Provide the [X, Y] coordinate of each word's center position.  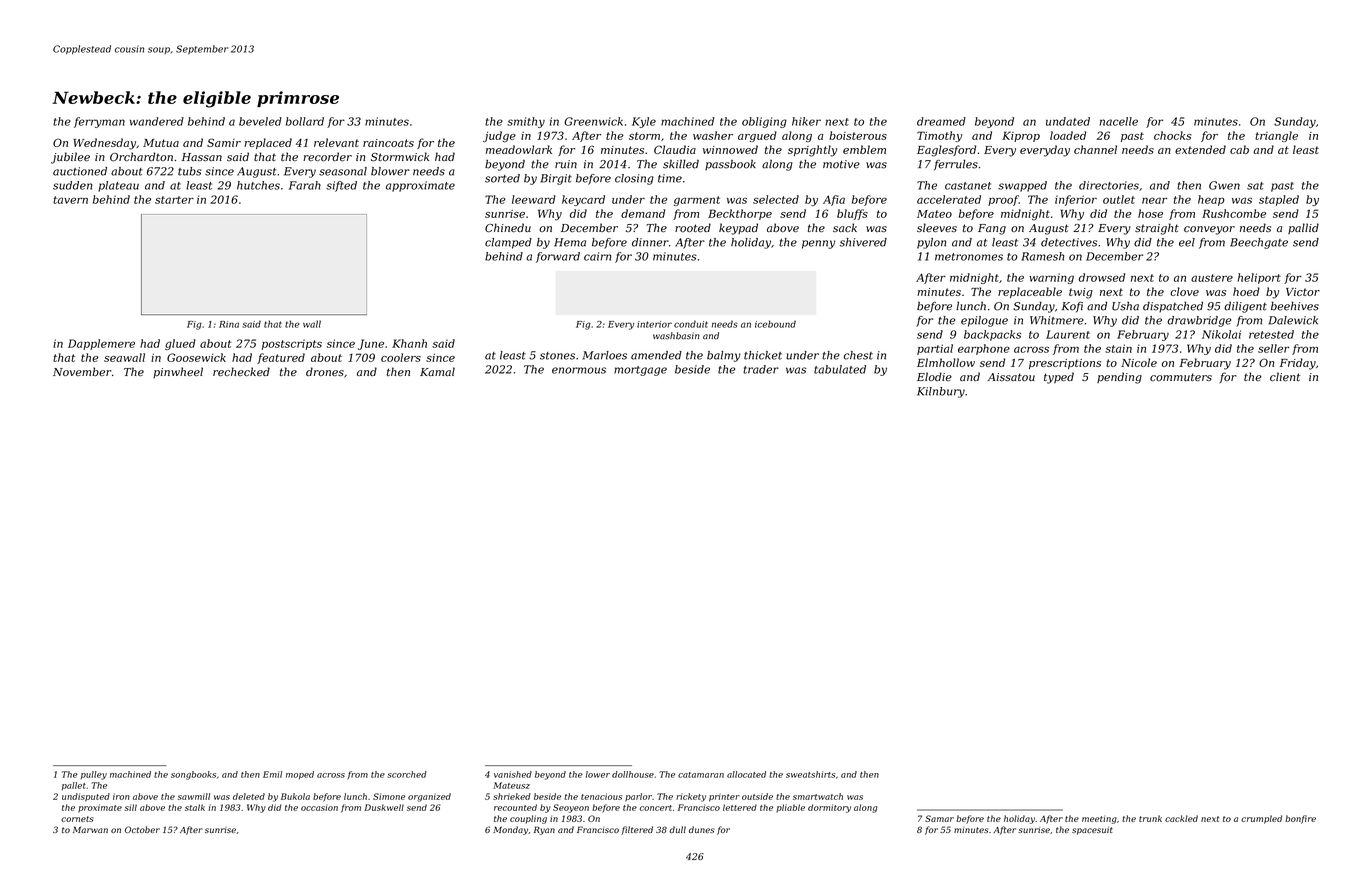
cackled [1181, 818]
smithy [526, 122]
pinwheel [178, 372]
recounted [515, 807]
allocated [746, 774]
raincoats [388, 143]
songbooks [193, 775]
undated [1068, 121]
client [1285, 376]
